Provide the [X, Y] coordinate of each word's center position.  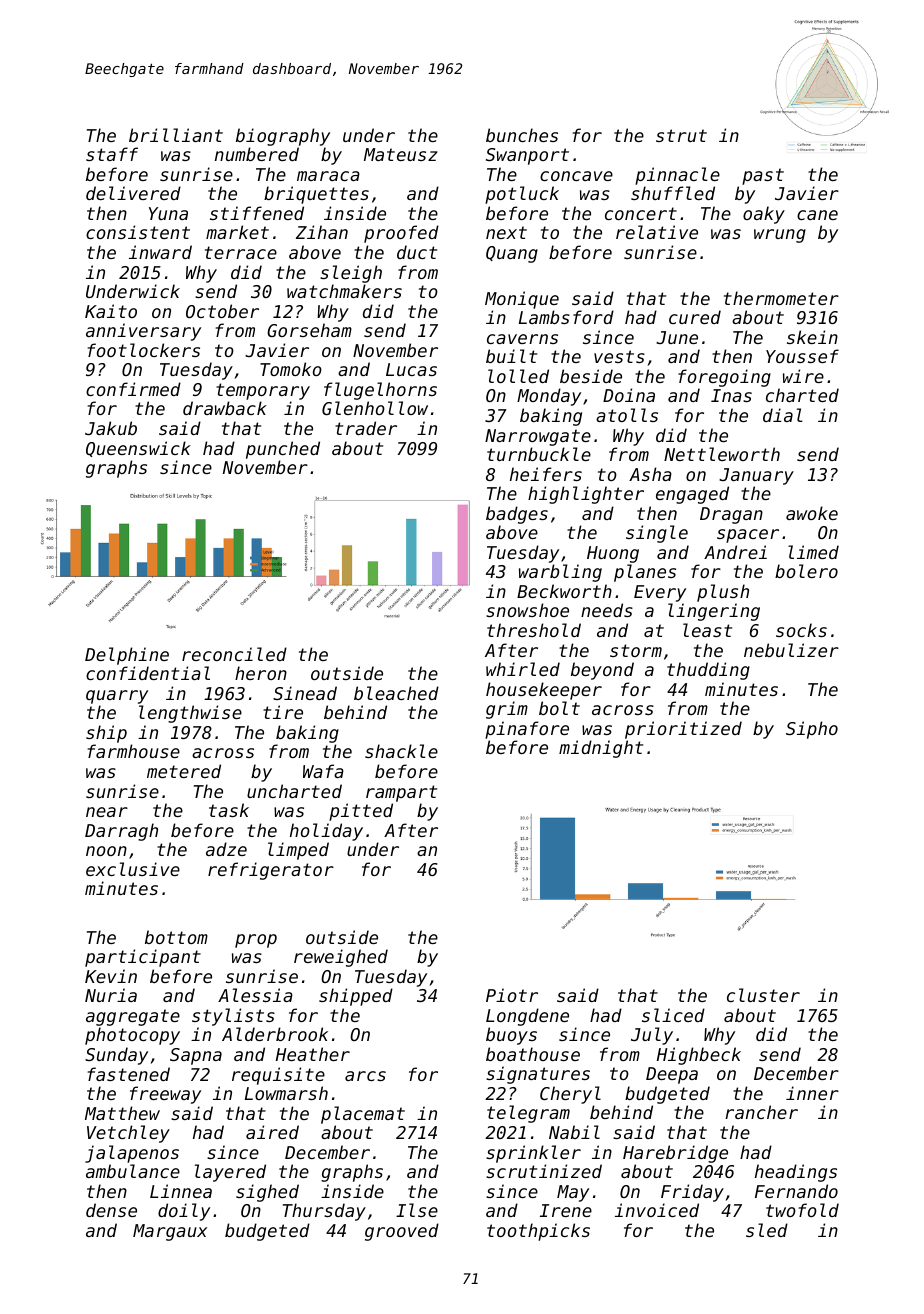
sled [767, 1230]
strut [681, 135]
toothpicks [538, 1232]
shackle [401, 751]
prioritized [683, 730]
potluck [522, 195]
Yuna [168, 213]
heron [261, 673]
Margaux [170, 1232]
